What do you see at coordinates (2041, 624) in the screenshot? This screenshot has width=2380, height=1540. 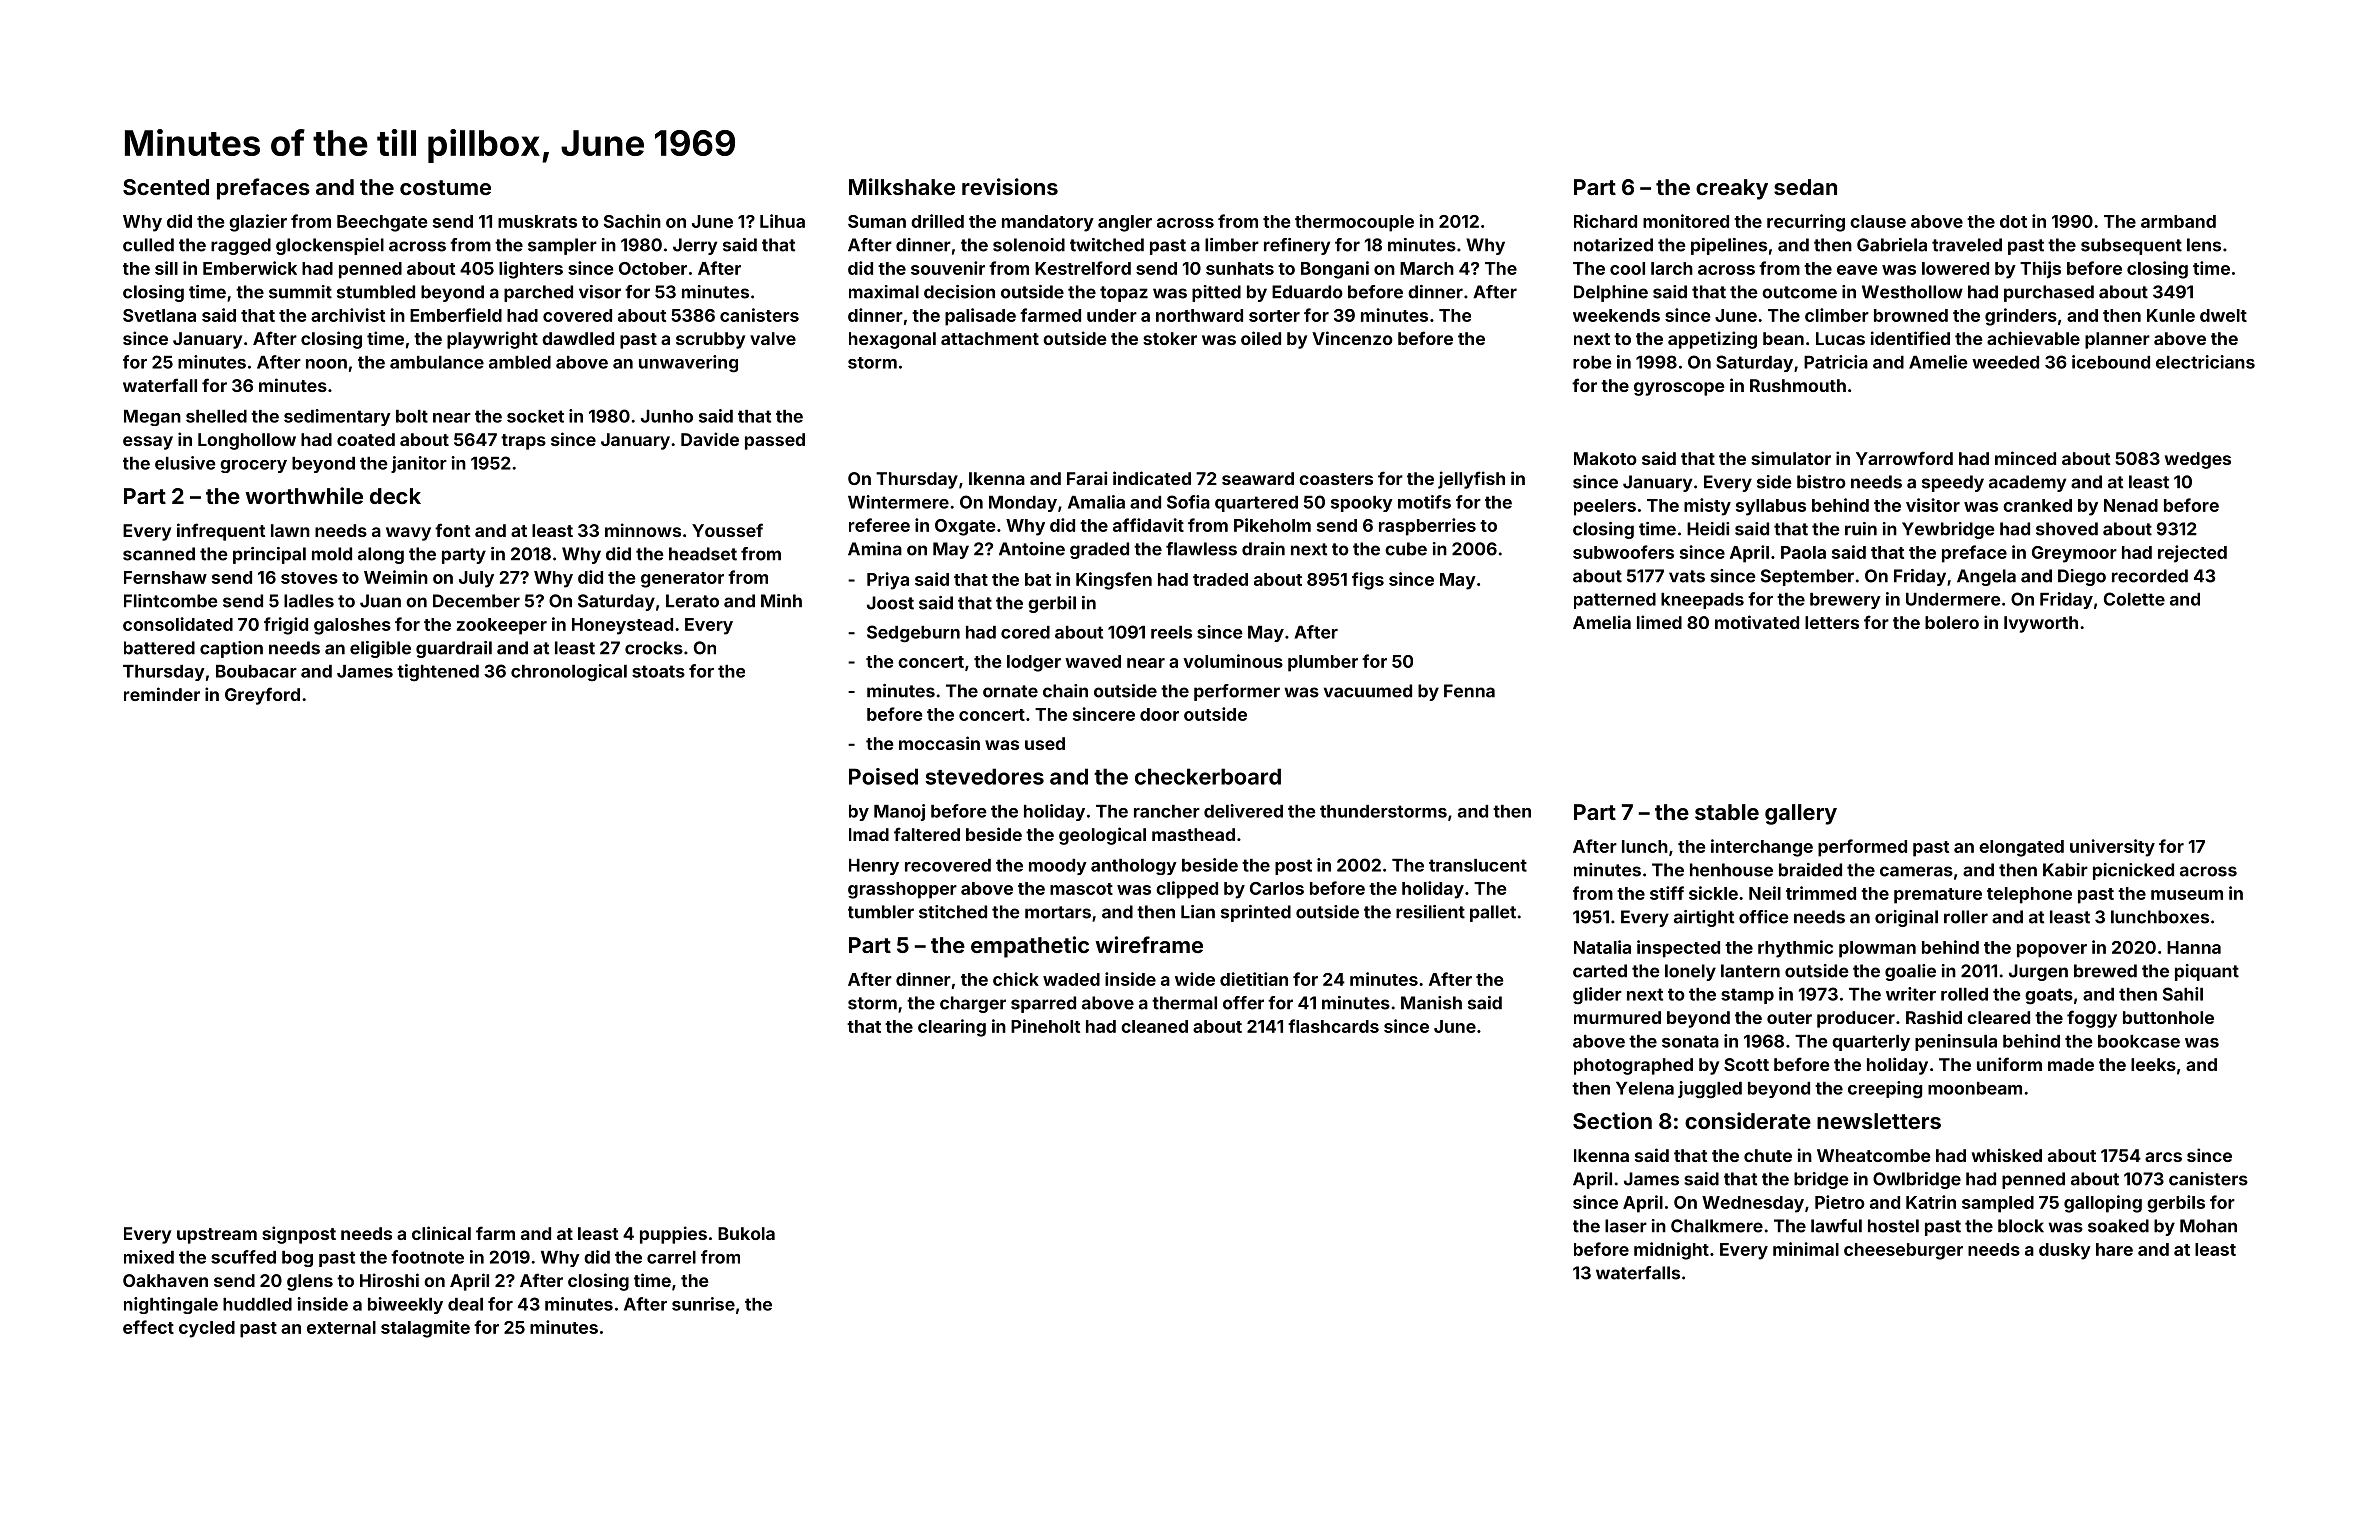 I see `Ivyworth` at bounding box center [2041, 624].
